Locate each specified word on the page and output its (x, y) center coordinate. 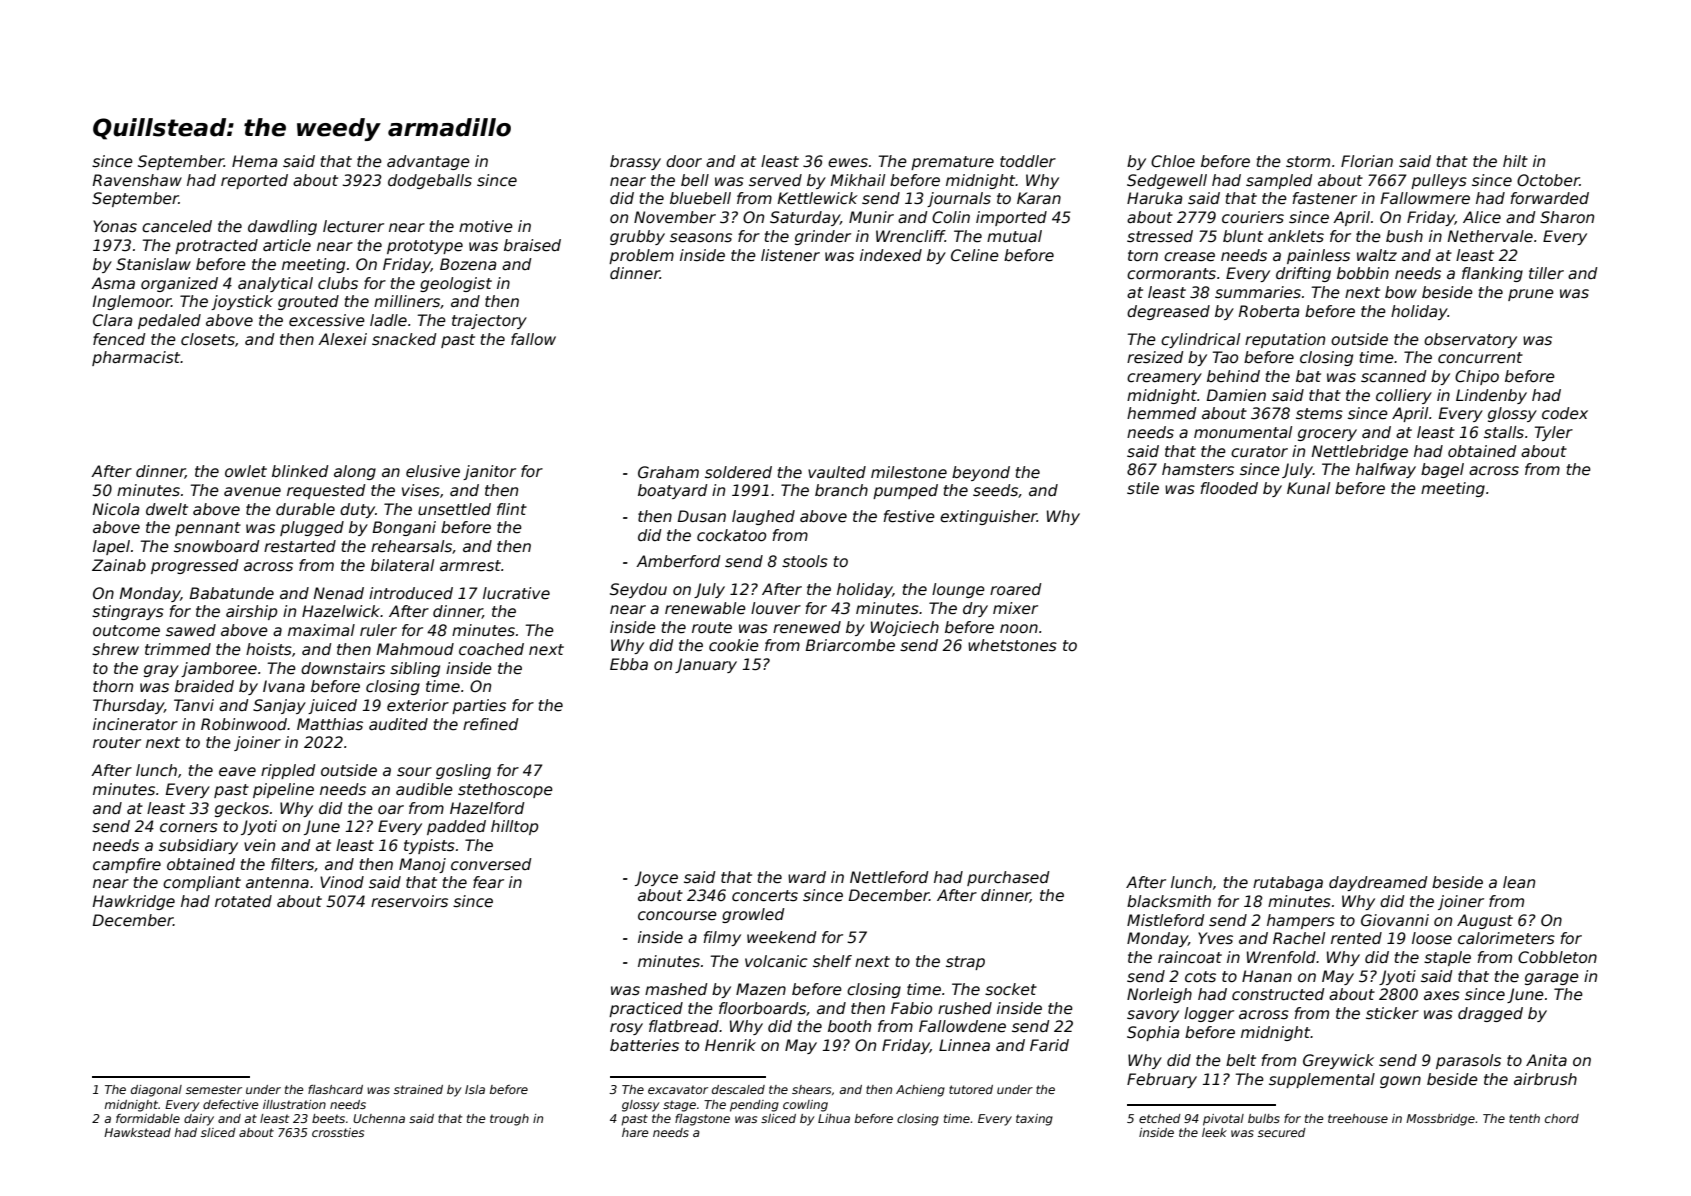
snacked (404, 339)
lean (1519, 882)
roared (1016, 589)
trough (509, 1120)
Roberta (1269, 311)
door (684, 161)
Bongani (404, 528)
